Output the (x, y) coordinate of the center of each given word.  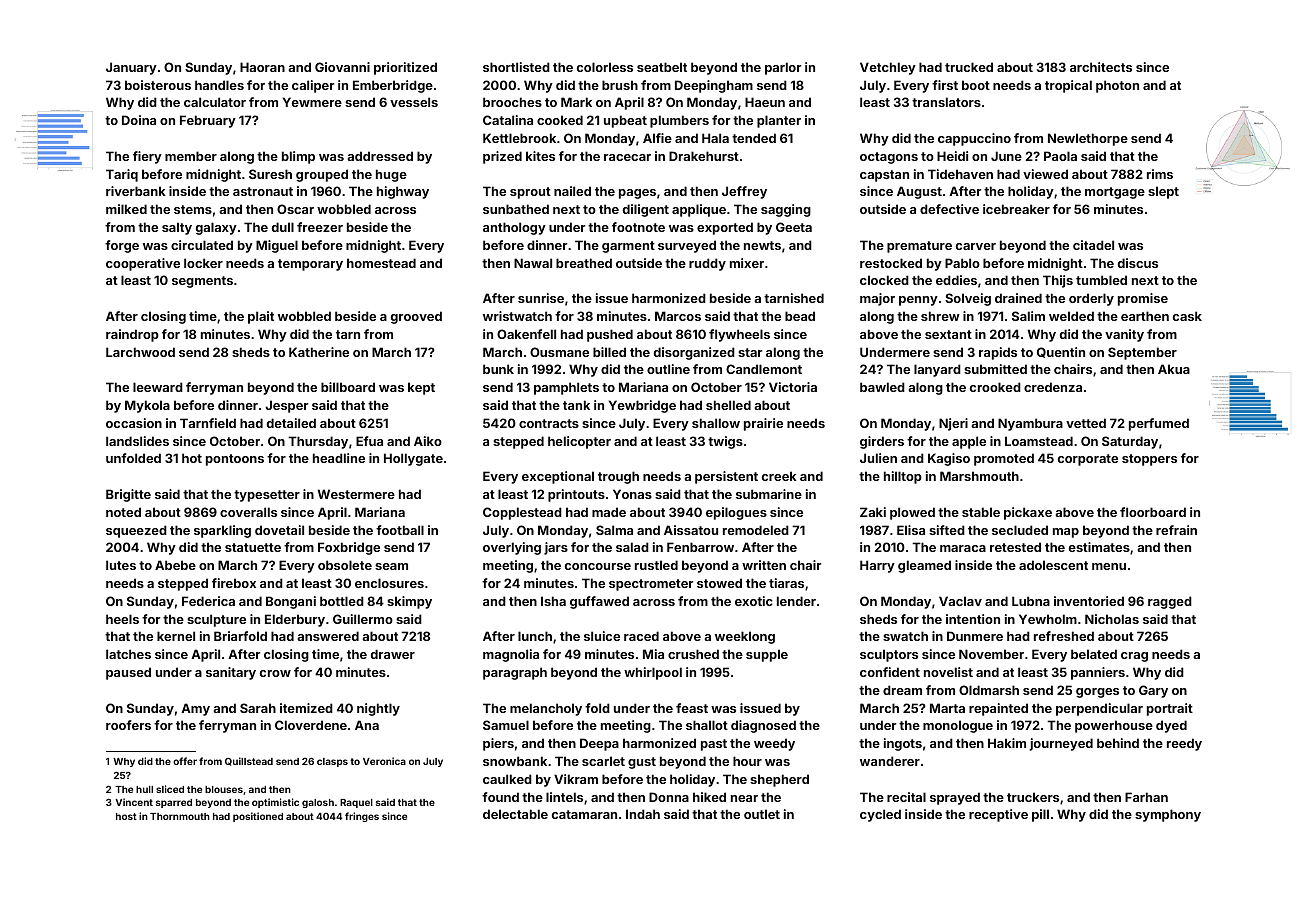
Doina (139, 120)
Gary (1153, 691)
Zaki (873, 512)
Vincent (134, 802)
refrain (1176, 530)
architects (1101, 67)
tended (754, 138)
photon (1117, 86)
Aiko (428, 441)
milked (126, 209)
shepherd (779, 780)
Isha (553, 601)
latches (128, 654)
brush (620, 85)
